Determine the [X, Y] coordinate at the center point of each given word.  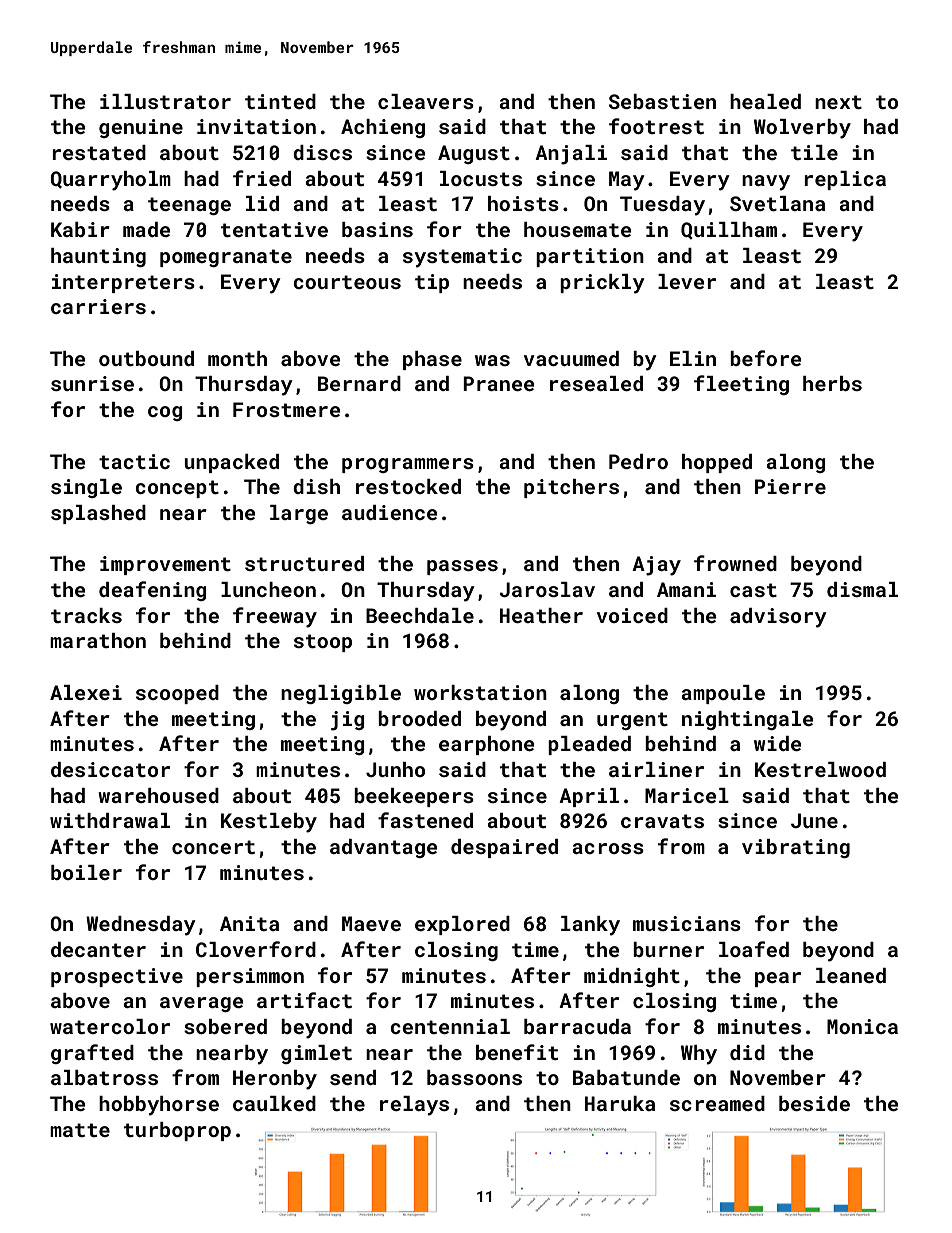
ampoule [723, 694]
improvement [165, 565]
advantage [383, 848]
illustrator [165, 101]
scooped [177, 694]
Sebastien [662, 101]
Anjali [571, 155]
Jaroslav [547, 589]
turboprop [177, 1131]
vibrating [796, 848]
